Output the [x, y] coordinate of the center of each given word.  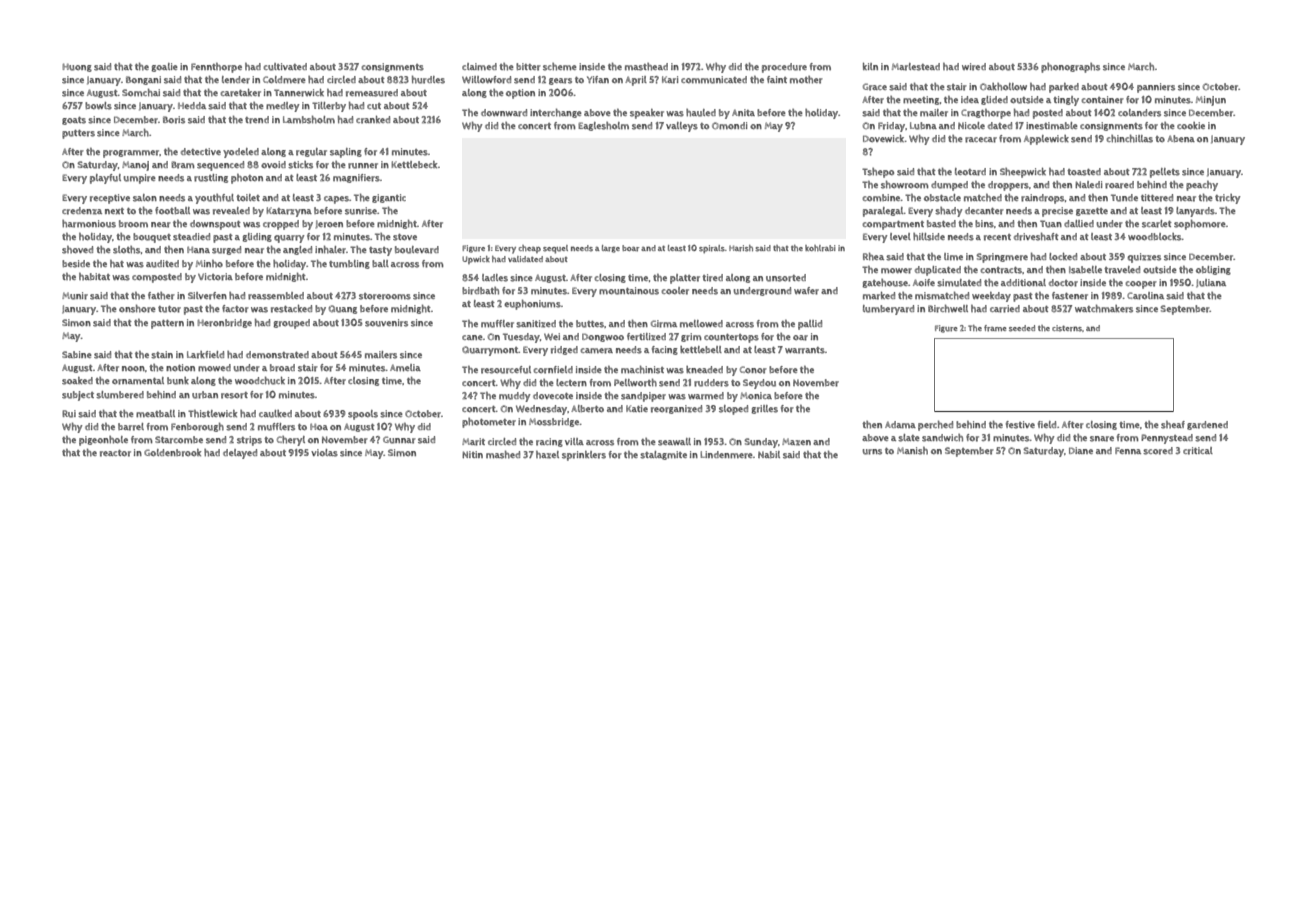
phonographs [1070, 68]
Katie [637, 408]
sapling [346, 153]
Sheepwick [1023, 173]
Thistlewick [212, 414]
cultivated [285, 67]
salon [145, 198]
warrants [805, 350]
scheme [560, 67]
